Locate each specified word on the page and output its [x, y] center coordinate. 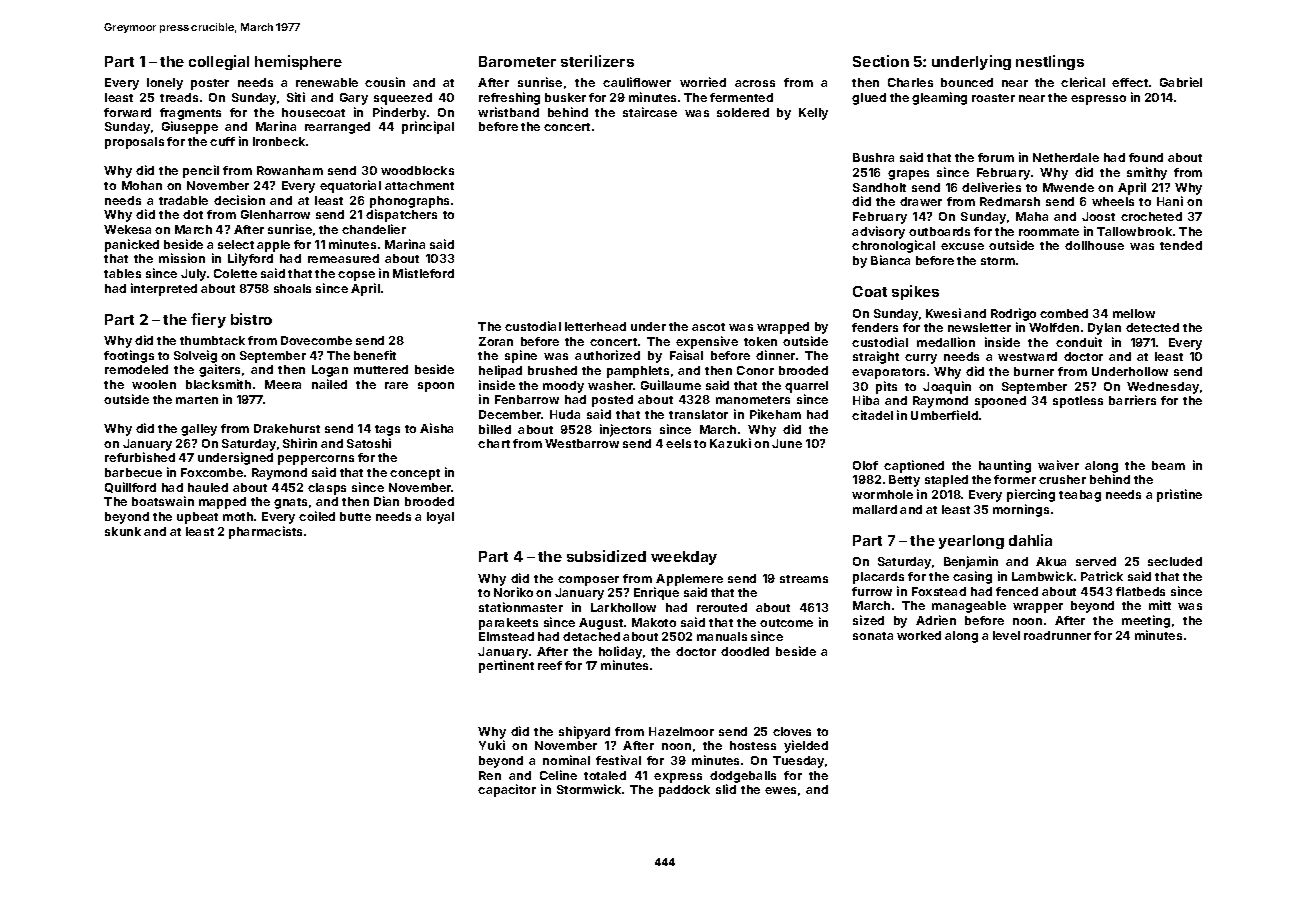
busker [565, 97]
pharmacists [265, 532]
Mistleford [423, 273]
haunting [1005, 466]
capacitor [507, 790]
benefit [375, 355]
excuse [962, 246]
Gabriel [1181, 82]
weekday [684, 558]
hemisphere [298, 62]
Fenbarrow [527, 399]
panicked [132, 245]
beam [1168, 465]
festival [618, 760]
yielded [806, 746]
